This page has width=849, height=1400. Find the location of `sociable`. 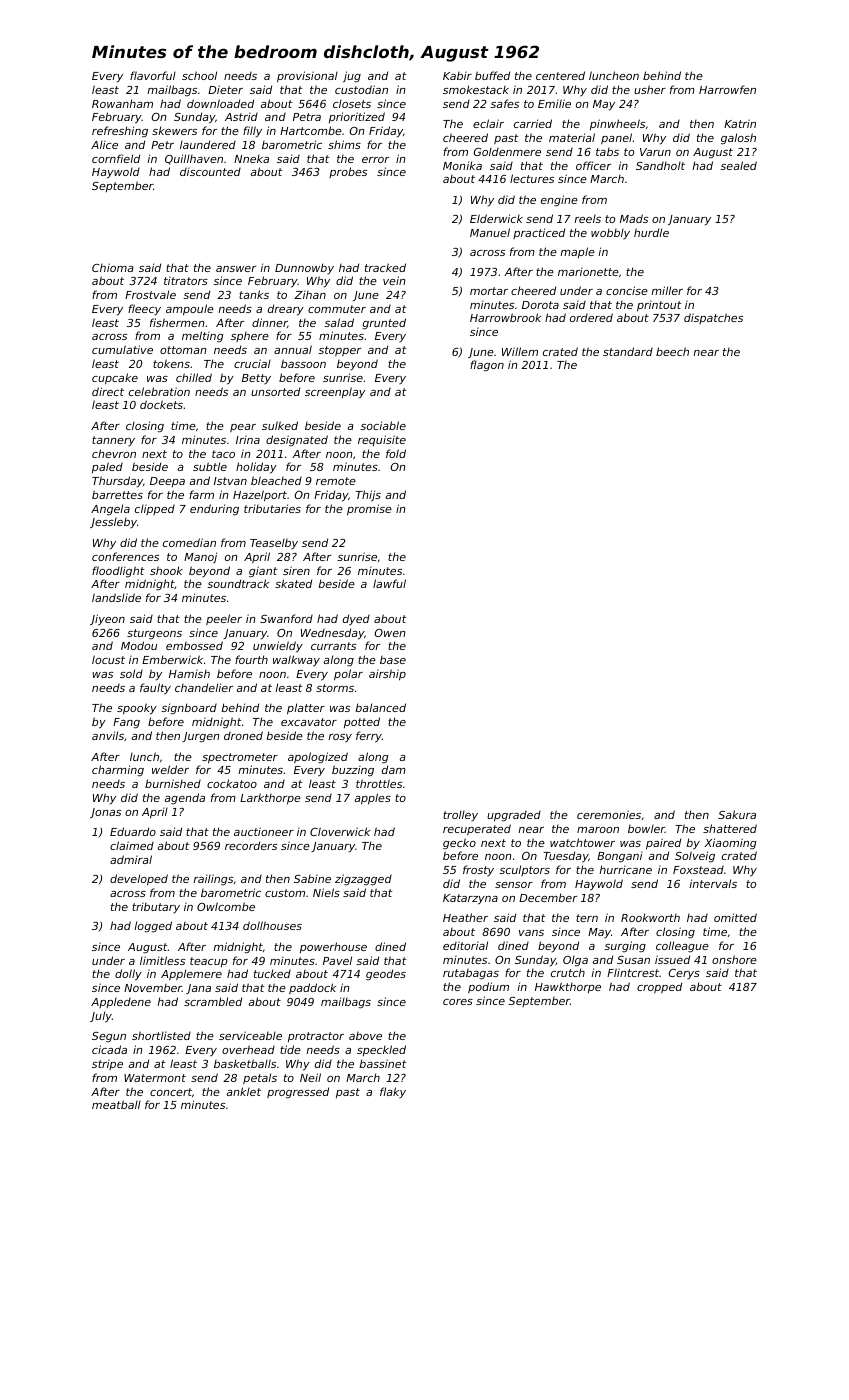

sociable is located at coordinates (383, 425).
